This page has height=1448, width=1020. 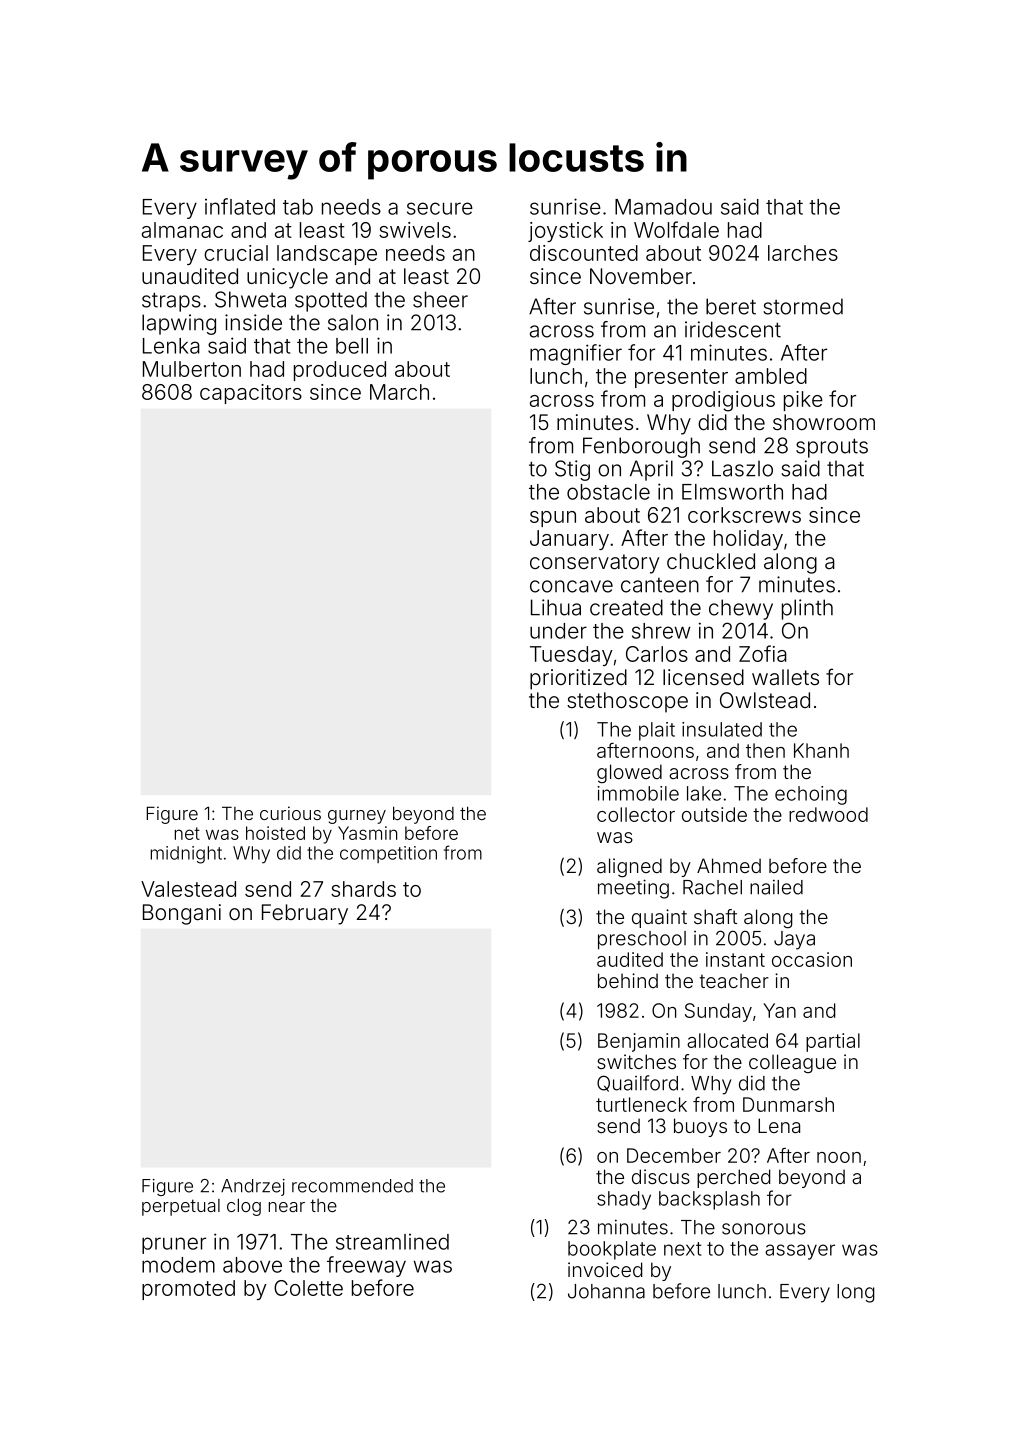 What do you see at coordinates (785, 677) in the page?
I see `wallets` at bounding box center [785, 677].
